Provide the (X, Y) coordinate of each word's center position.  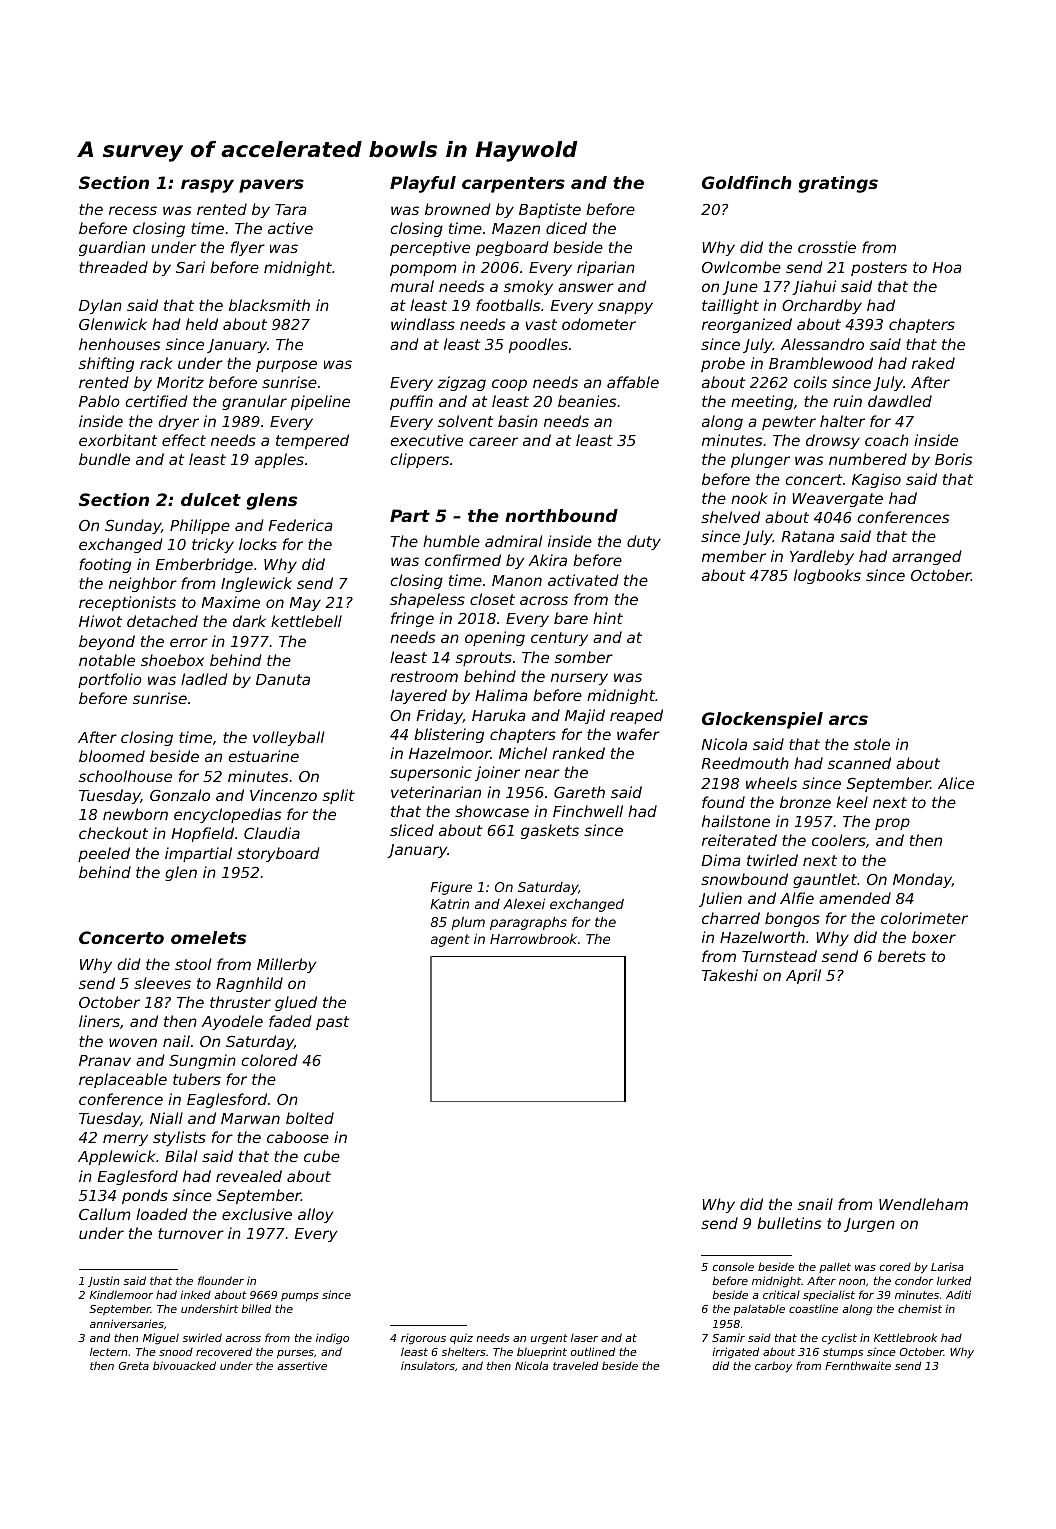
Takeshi (730, 975)
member (734, 556)
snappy (625, 308)
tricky (213, 545)
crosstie (827, 247)
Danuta (283, 679)
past (332, 1023)
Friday (440, 716)
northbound (561, 515)
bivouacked (184, 1365)
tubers (197, 1079)
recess (133, 210)
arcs (848, 720)
